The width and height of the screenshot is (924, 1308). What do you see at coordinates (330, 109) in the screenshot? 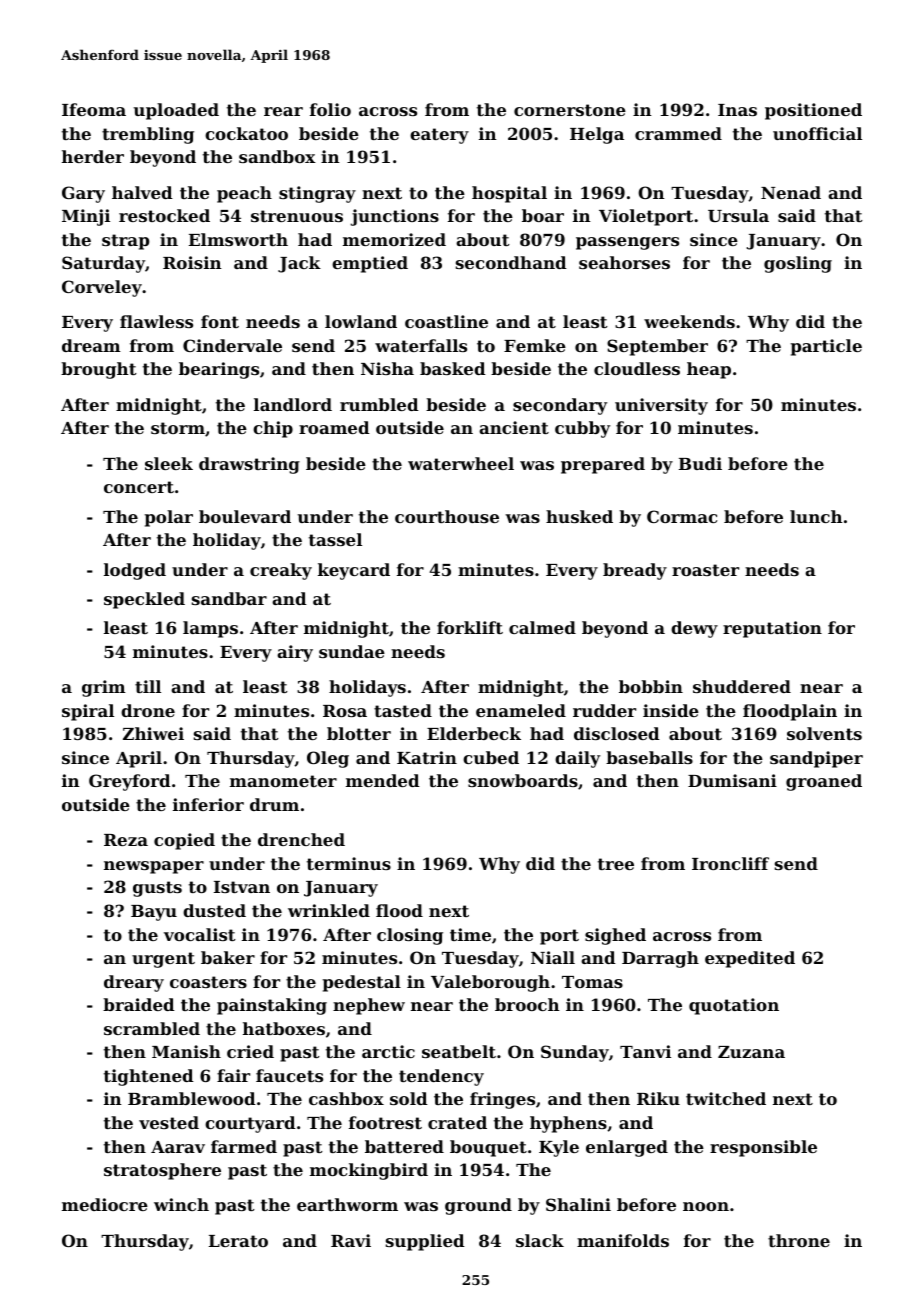
I see `folio` at bounding box center [330, 109].
